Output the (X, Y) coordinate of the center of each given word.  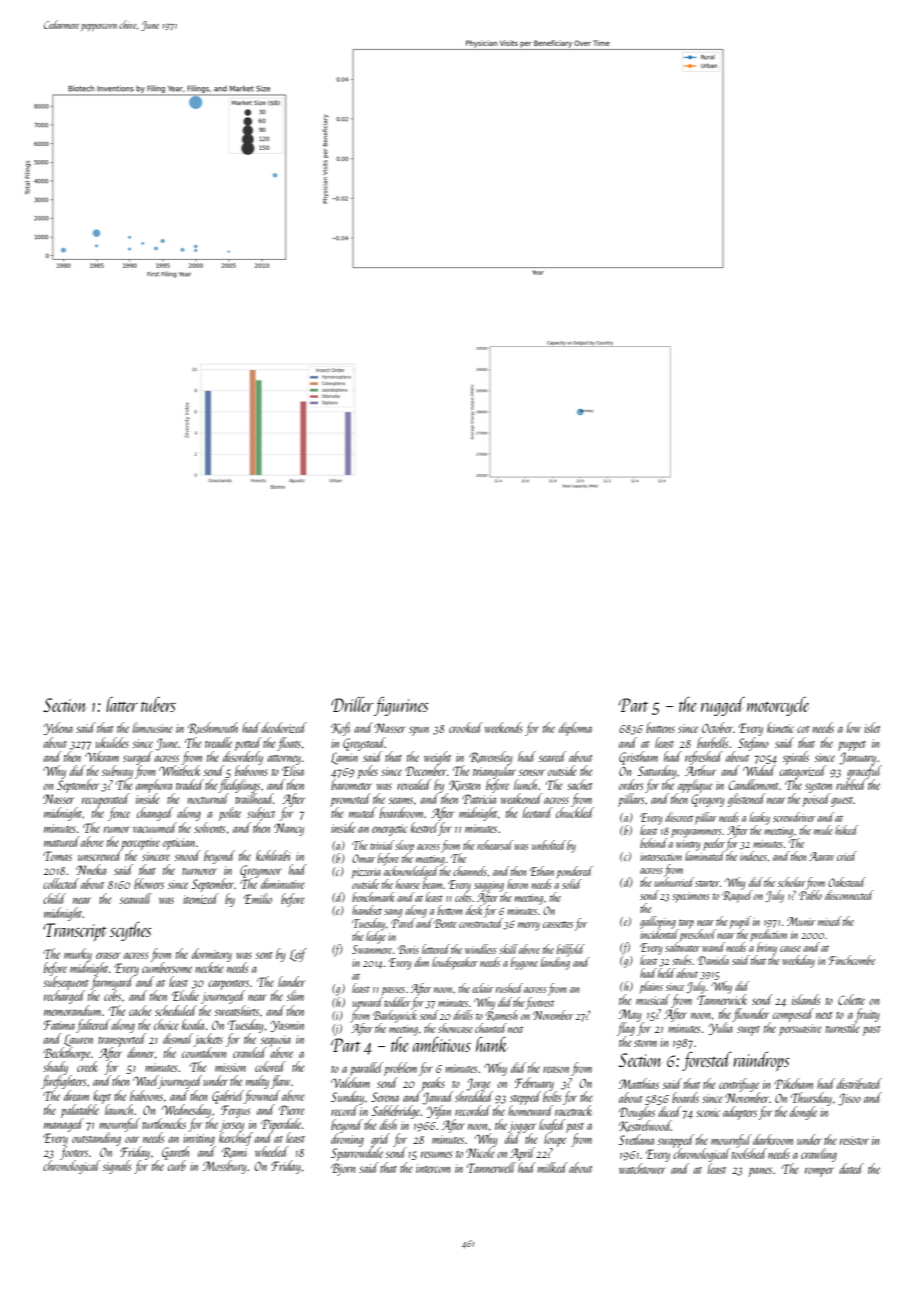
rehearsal (495, 845)
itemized (201, 898)
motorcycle (778, 706)
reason (556, 1069)
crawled (250, 1052)
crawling (819, 1155)
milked (552, 1167)
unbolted (549, 845)
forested (707, 1061)
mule (823, 830)
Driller (352, 704)
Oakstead (847, 882)
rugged (723, 706)
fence (119, 814)
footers (74, 1153)
